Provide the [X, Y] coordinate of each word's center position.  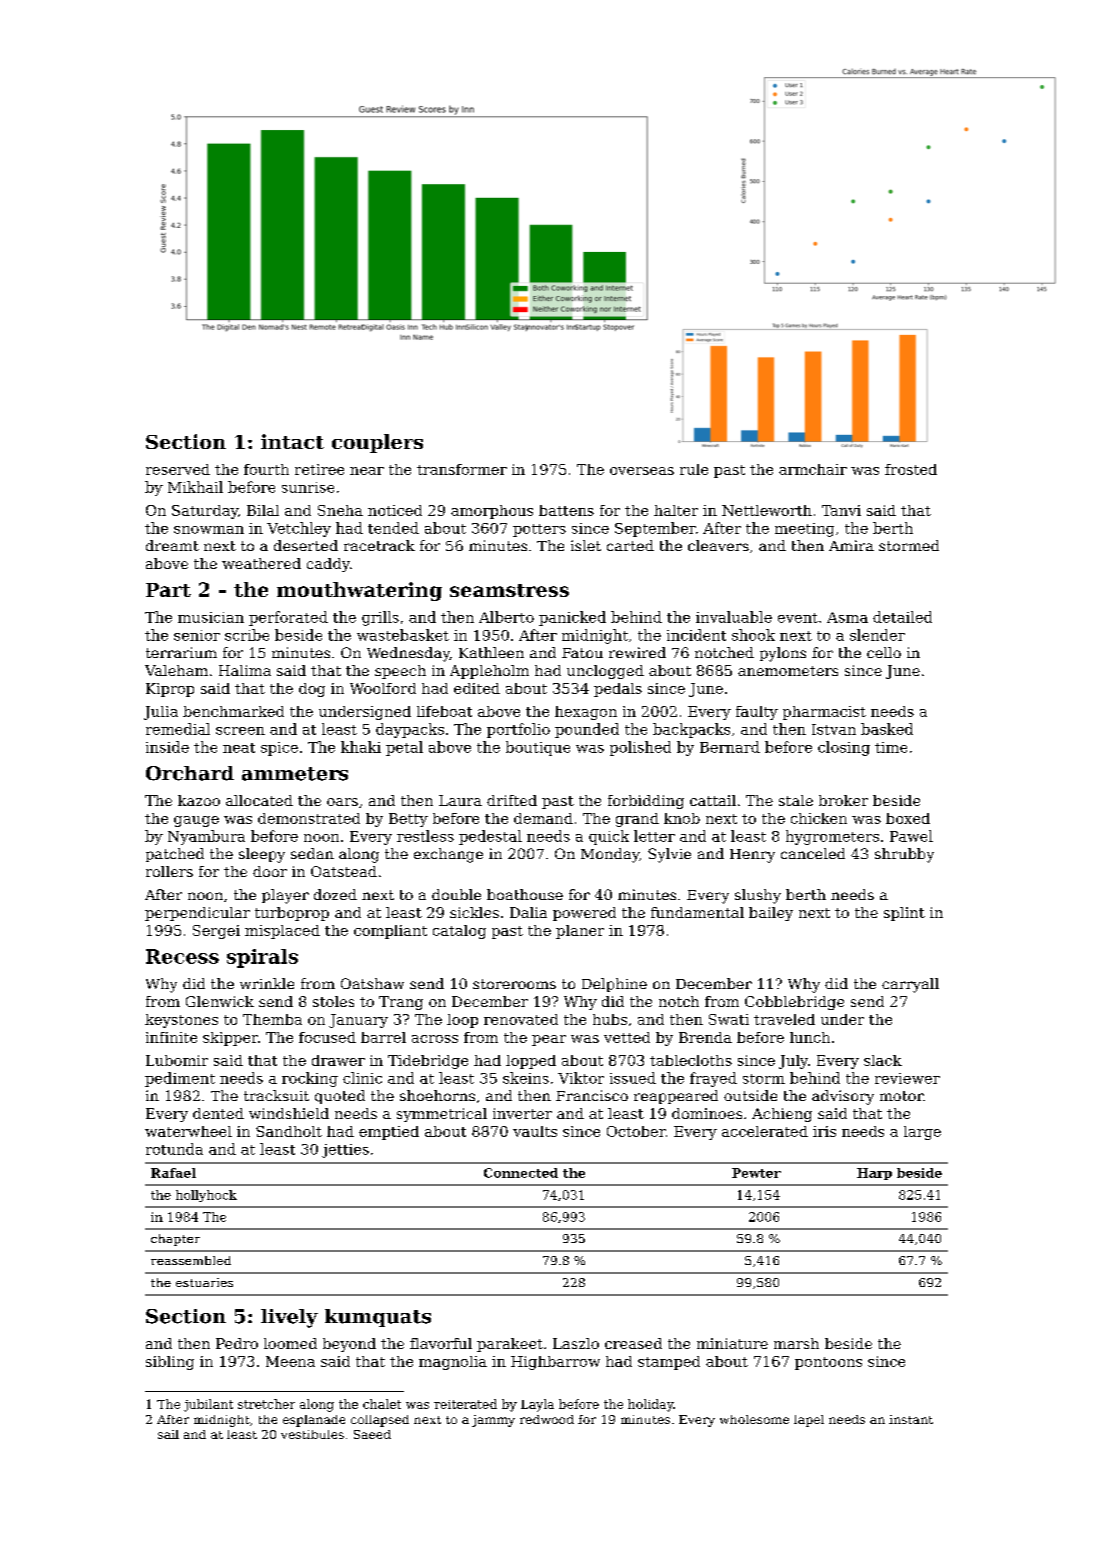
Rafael [173, 1173]
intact [292, 441]
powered [584, 914]
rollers [169, 871]
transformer [462, 469]
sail [168, 1434]
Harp [874, 1174]
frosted [911, 469]
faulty [757, 713]
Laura [460, 800]
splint [904, 914]
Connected [521, 1173]
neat [239, 748]
